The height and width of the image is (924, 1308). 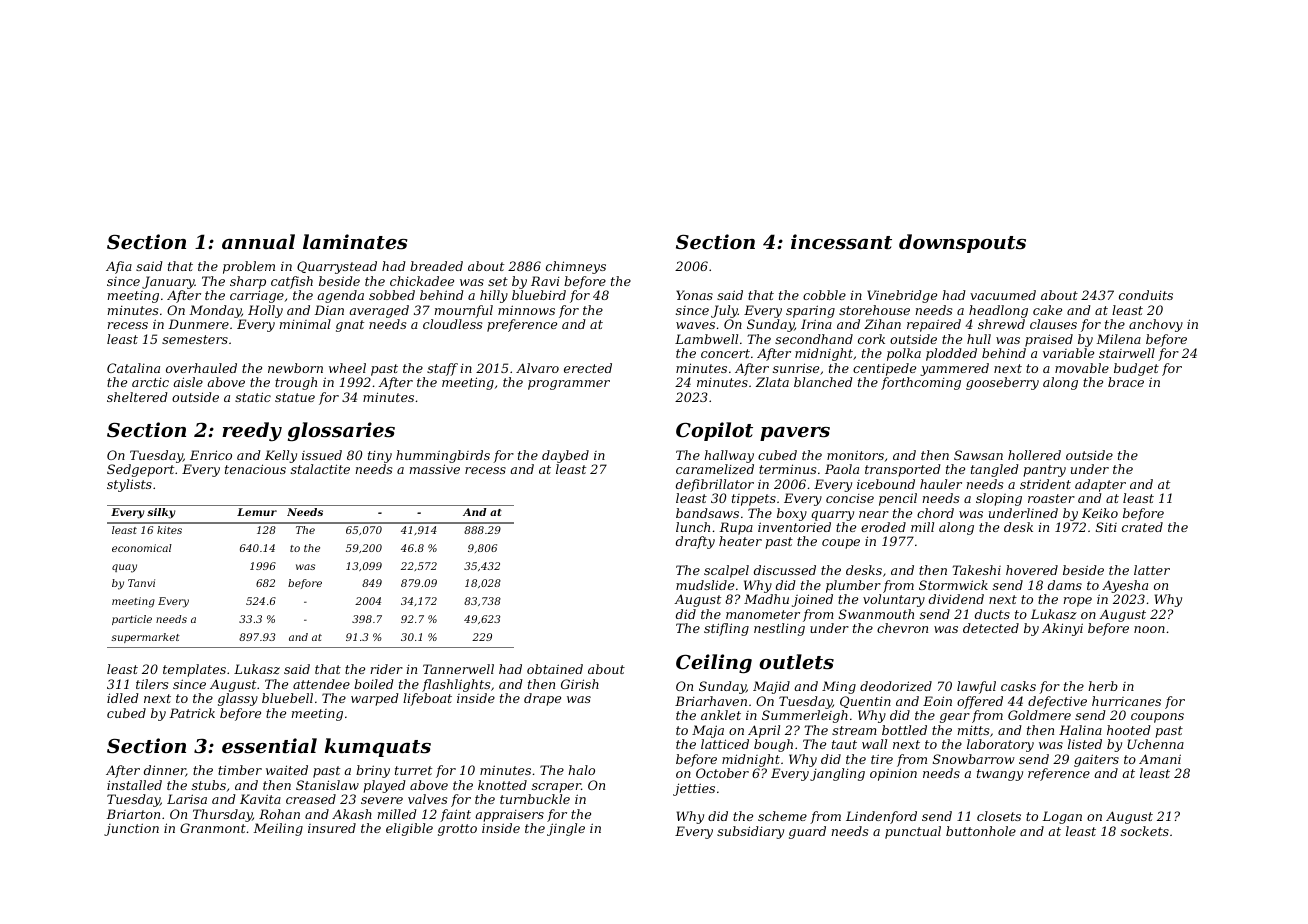 I want to click on crated, so click(x=1142, y=527).
